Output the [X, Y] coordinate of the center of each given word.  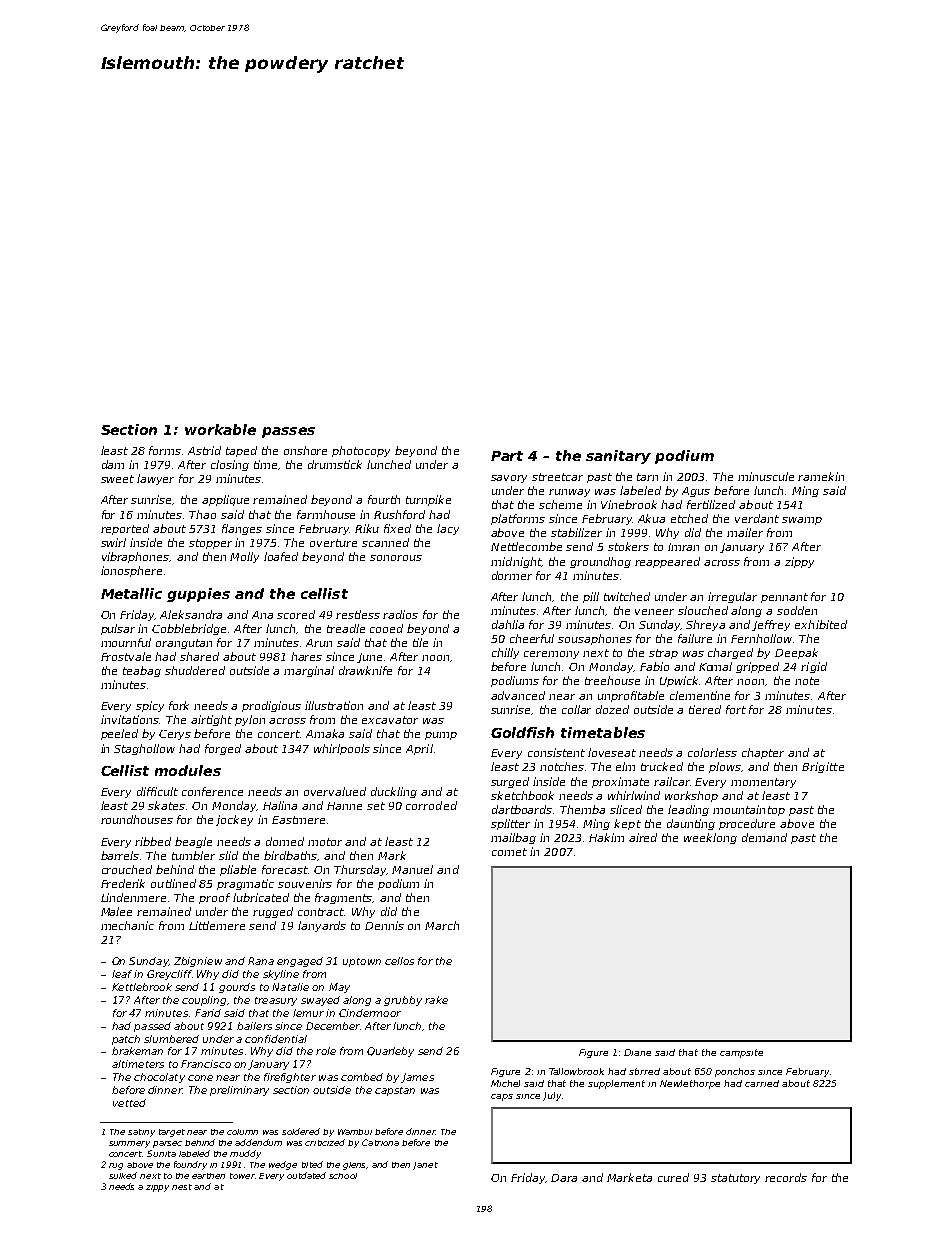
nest [182, 1187]
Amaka [325, 733]
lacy [448, 529]
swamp [802, 521]
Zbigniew [198, 962]
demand [764, 837]
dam [113, 464]
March [442, 925]
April [419, 749]
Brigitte [823, 767]
